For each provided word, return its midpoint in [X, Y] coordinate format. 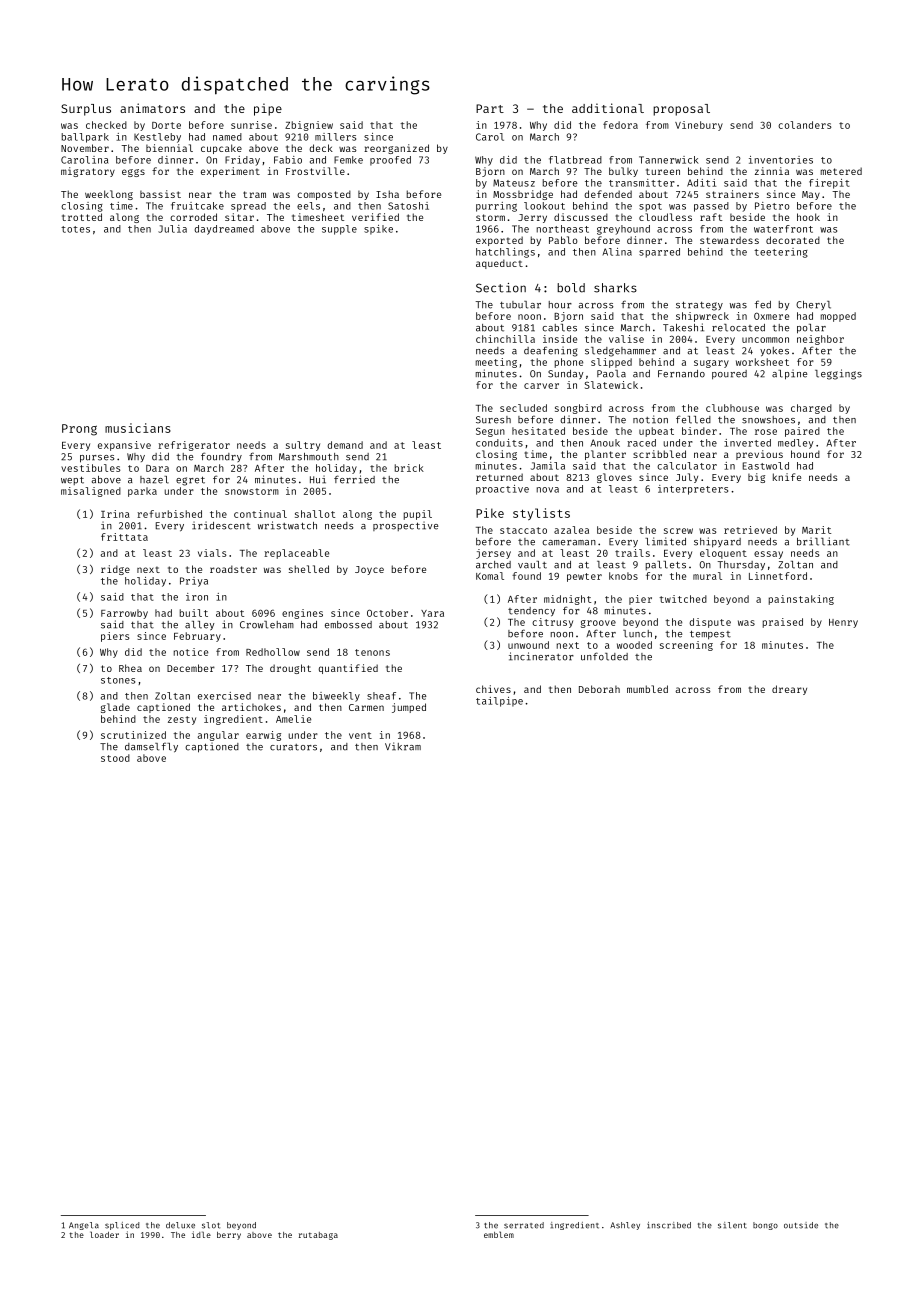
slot [211, 1225]
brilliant [823, 541]
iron [197, 597]
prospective [405, 526]
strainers [732, 194]
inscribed [669, 1225]
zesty [182, 720]
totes [75, 229]
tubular [520, 305]
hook [808, 217]
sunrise [251, 125]
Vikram [403, 746]
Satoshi [408, 206]
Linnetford [778, 576]
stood [115, 758]
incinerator [541, 656]
